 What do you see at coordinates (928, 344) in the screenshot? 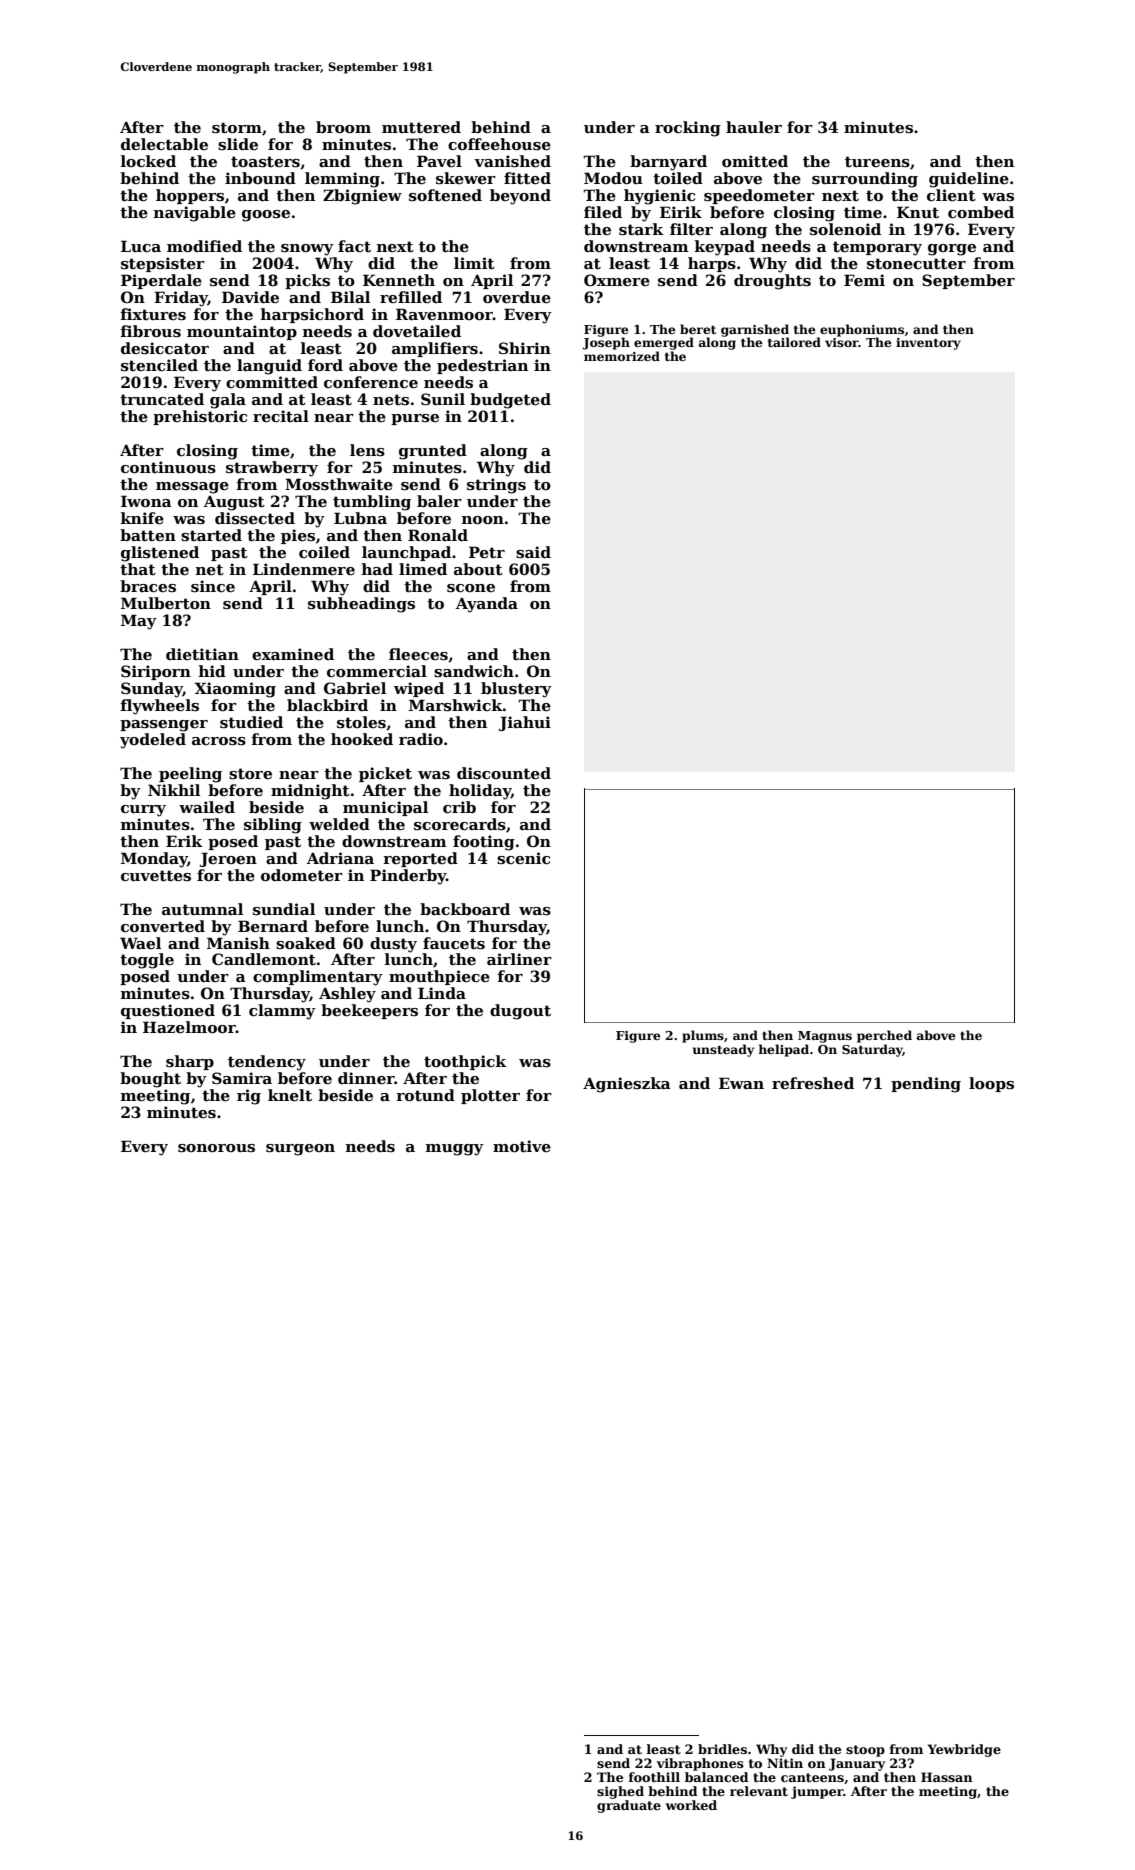
I see `inventory` at bounding box center [928, 344].
